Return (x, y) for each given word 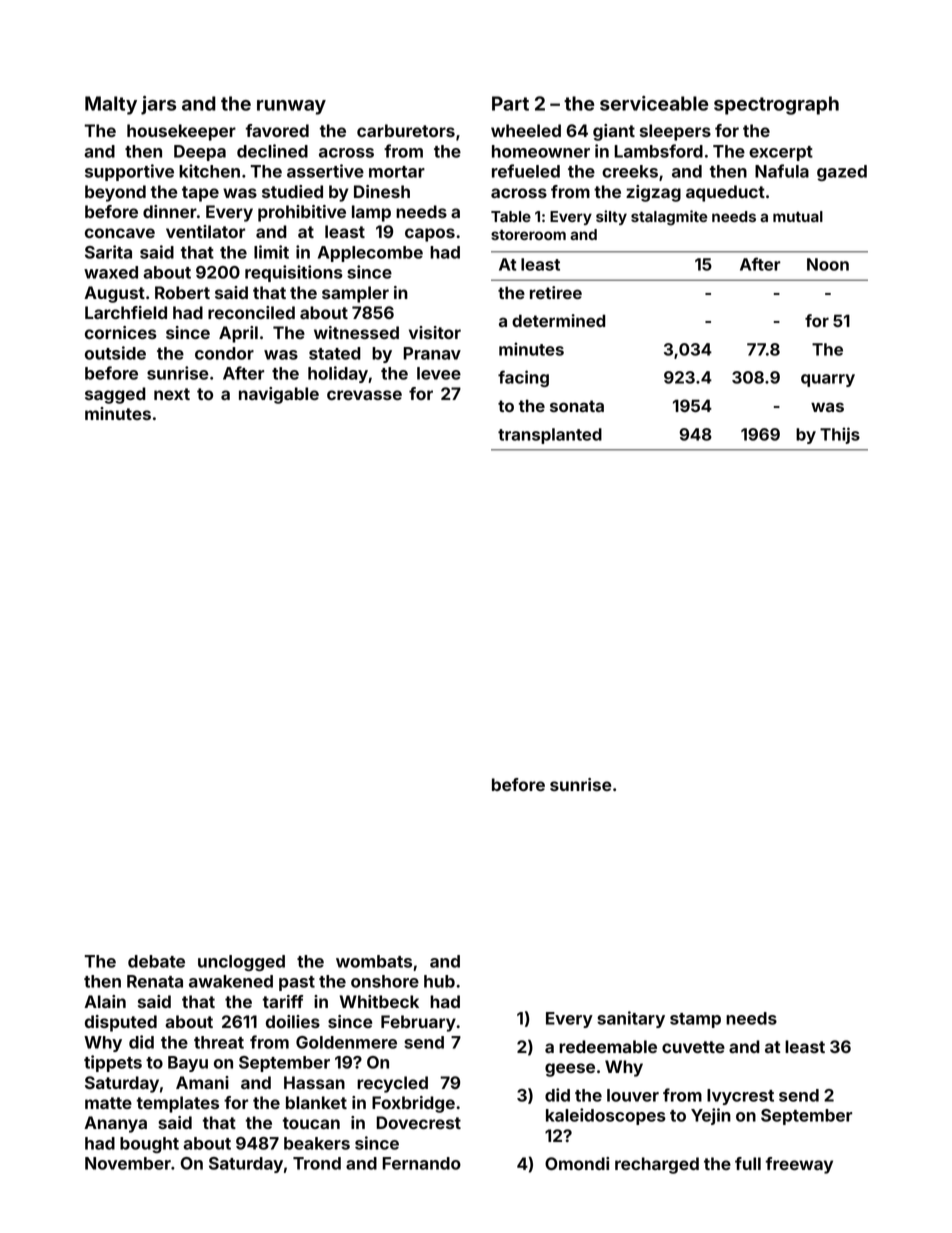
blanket (316, 1102)
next (172, 394)
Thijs (840, 435)
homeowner (541, 151)
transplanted (550, 436)
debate (156, 961)
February (418, 1023)
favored (277, 130)
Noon (828, 264)
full (748, 1163)
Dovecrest (418, 1122)
